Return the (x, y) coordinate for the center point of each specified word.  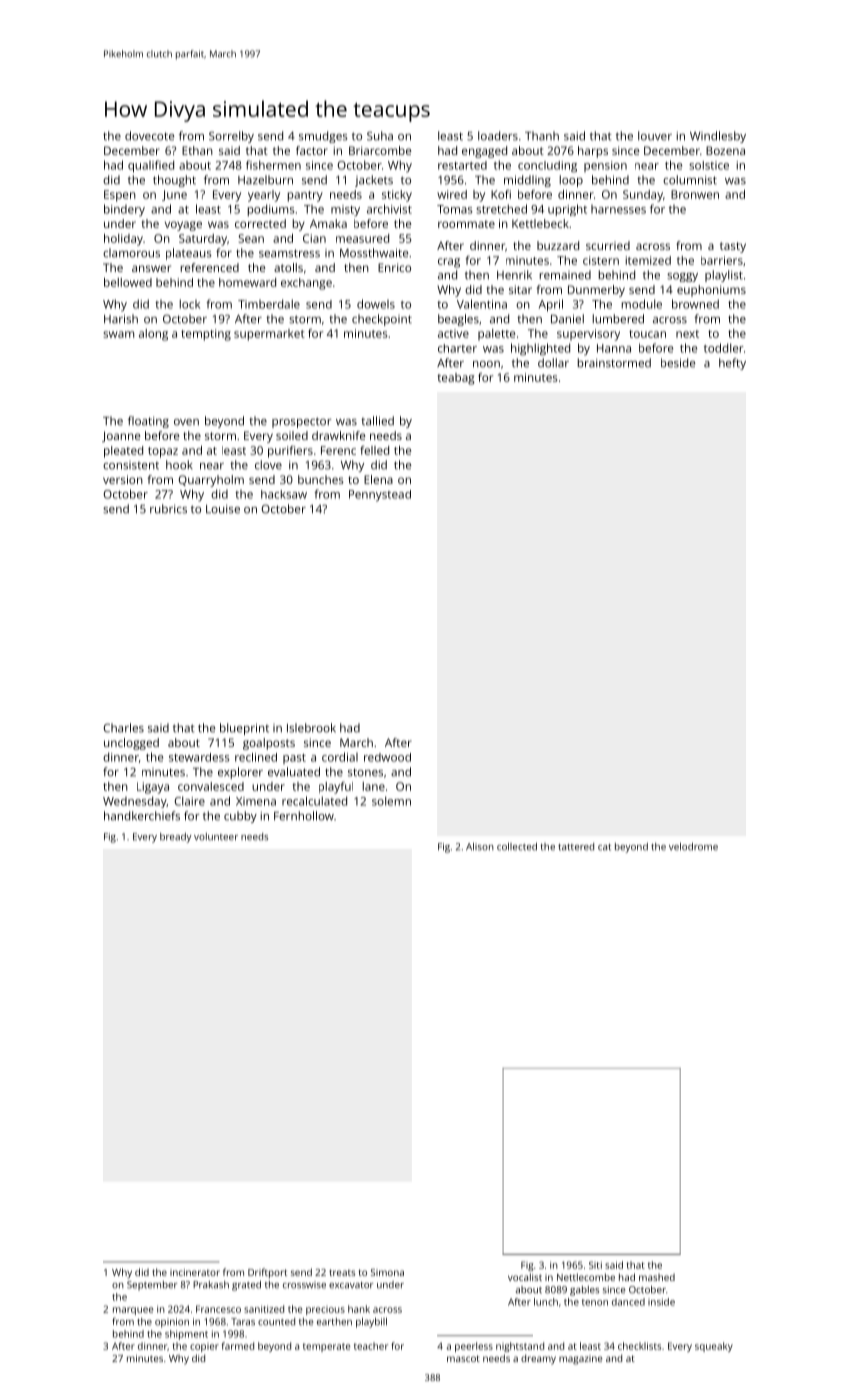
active (453, 333)
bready (176, 838)
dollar (553, 363)
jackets (374, 181)
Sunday (643, 196)
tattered (576, 847)
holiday (123, 240)
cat (604, 847)
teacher (371, 1346)
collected (517, 847)
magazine (580, 1360)
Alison (480, 847)
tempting (206, 335)
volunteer (216, 837)
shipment (186, 1335)
